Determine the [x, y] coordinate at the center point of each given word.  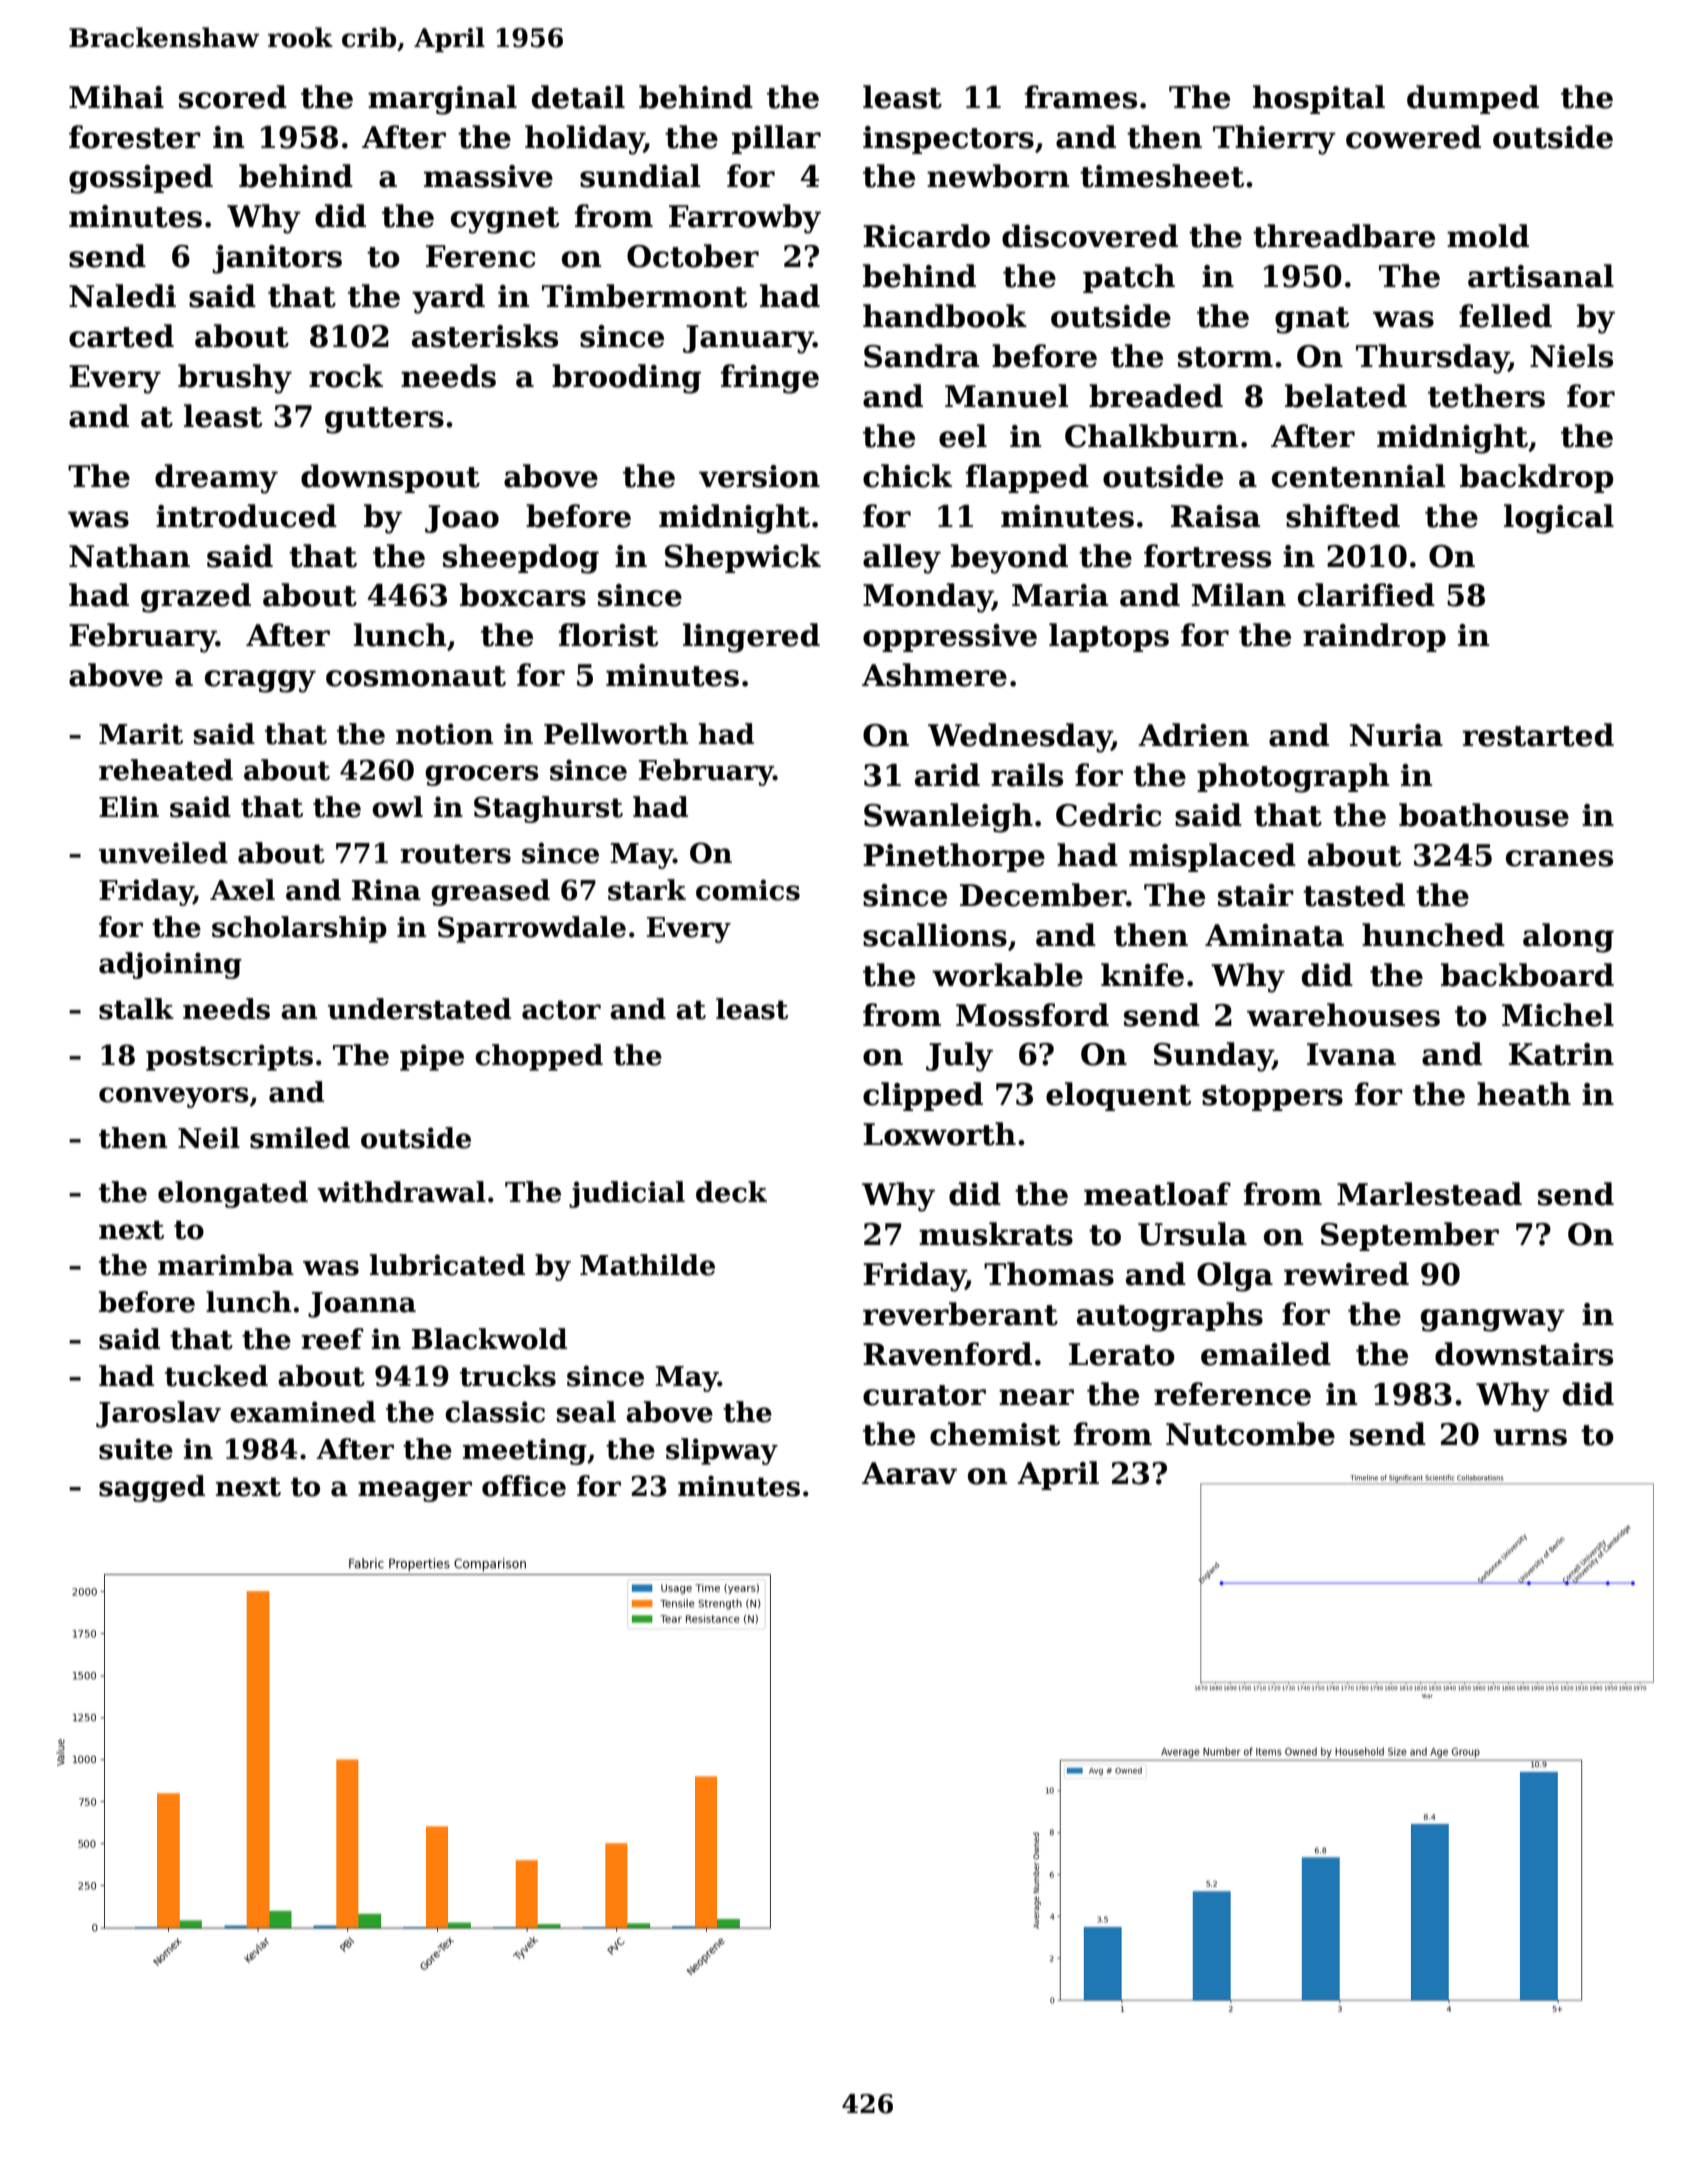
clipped [923, 1096]
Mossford [1032, 1015]
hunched [1433, 935]
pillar [776, 139]
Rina [386, 890]
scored [233, 97]
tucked [216, 1376]
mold [1488, 236]
